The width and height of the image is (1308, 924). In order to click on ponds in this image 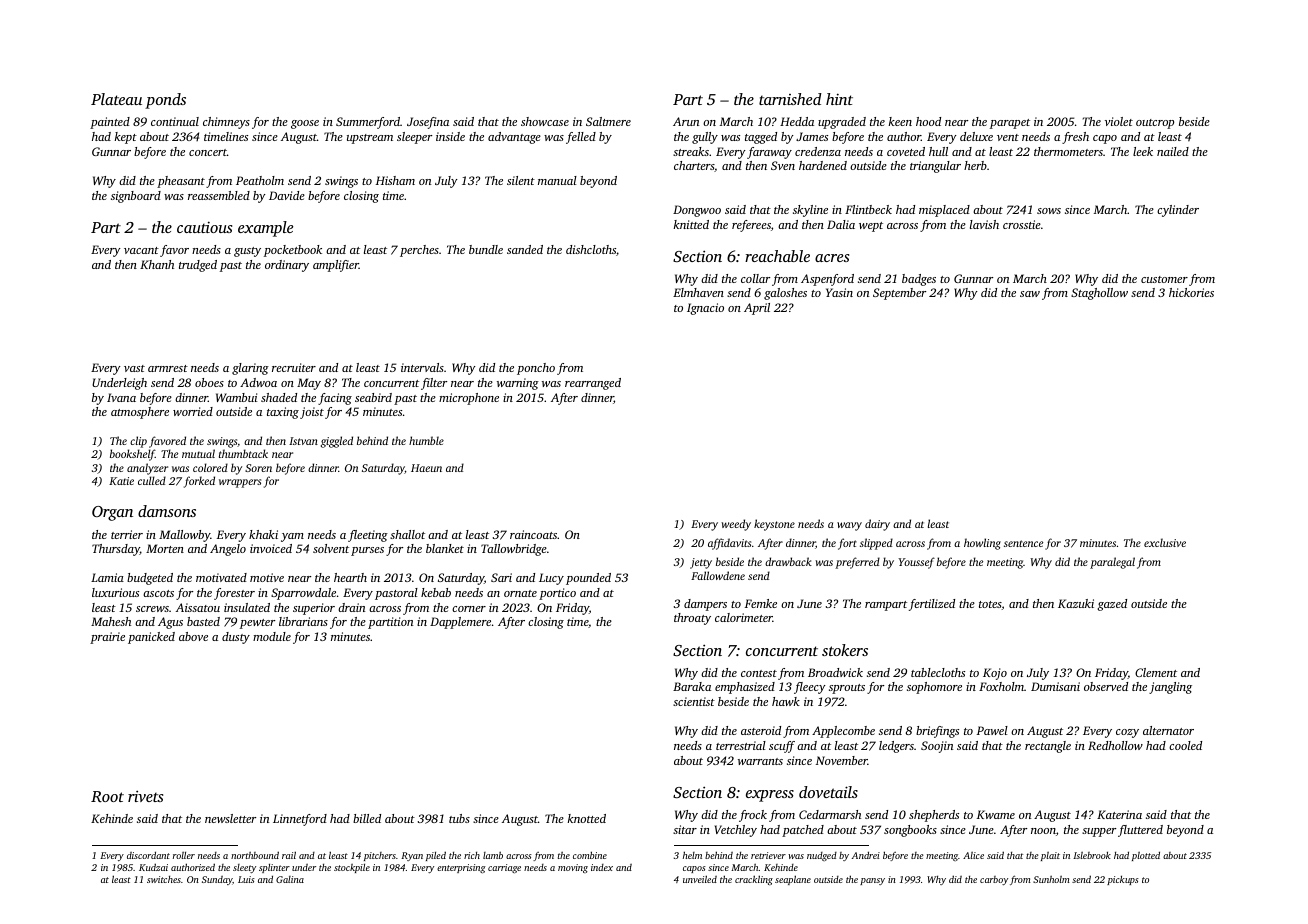, I will do `click(165, 101)`.
